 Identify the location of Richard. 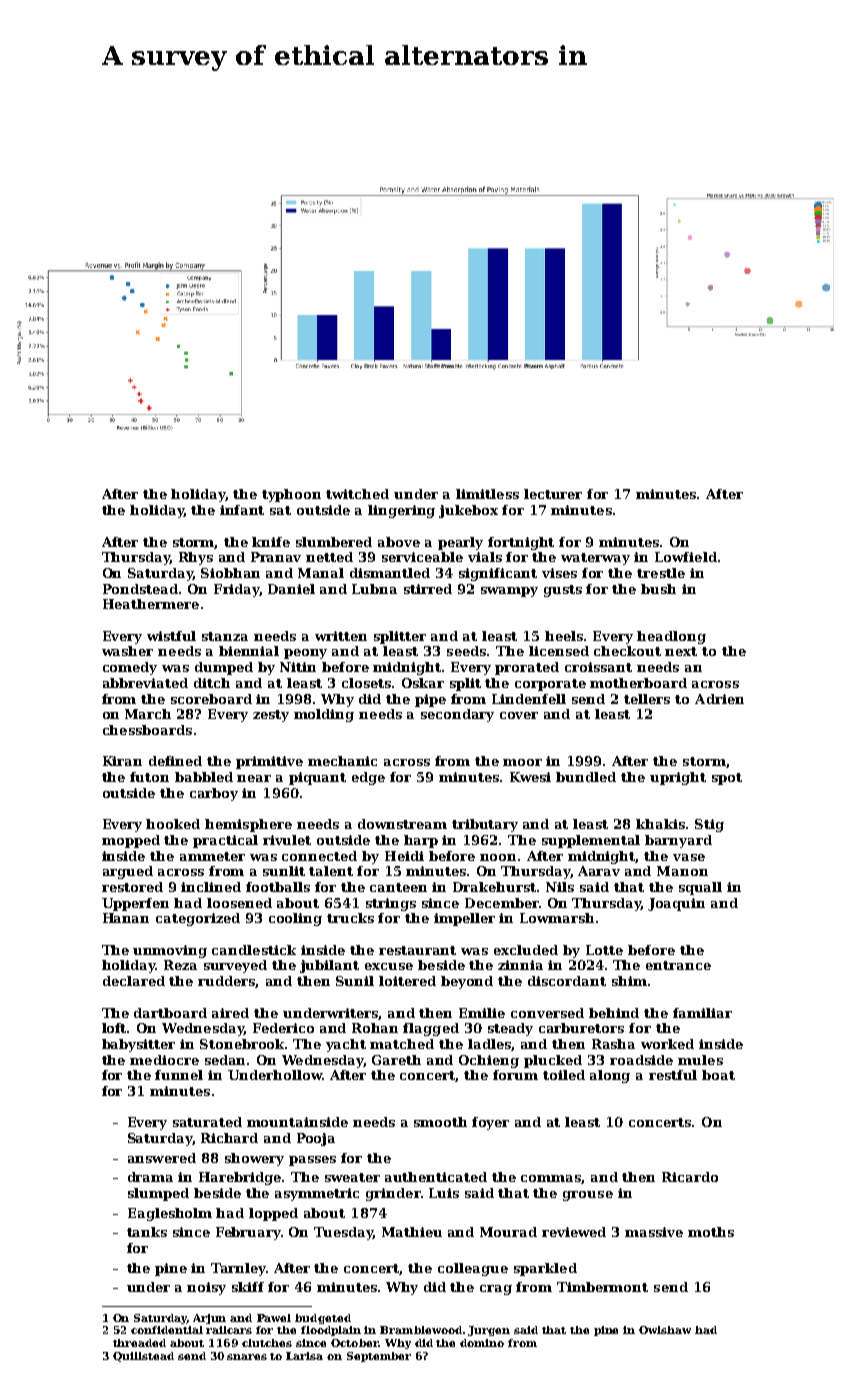
(229, 1138).
